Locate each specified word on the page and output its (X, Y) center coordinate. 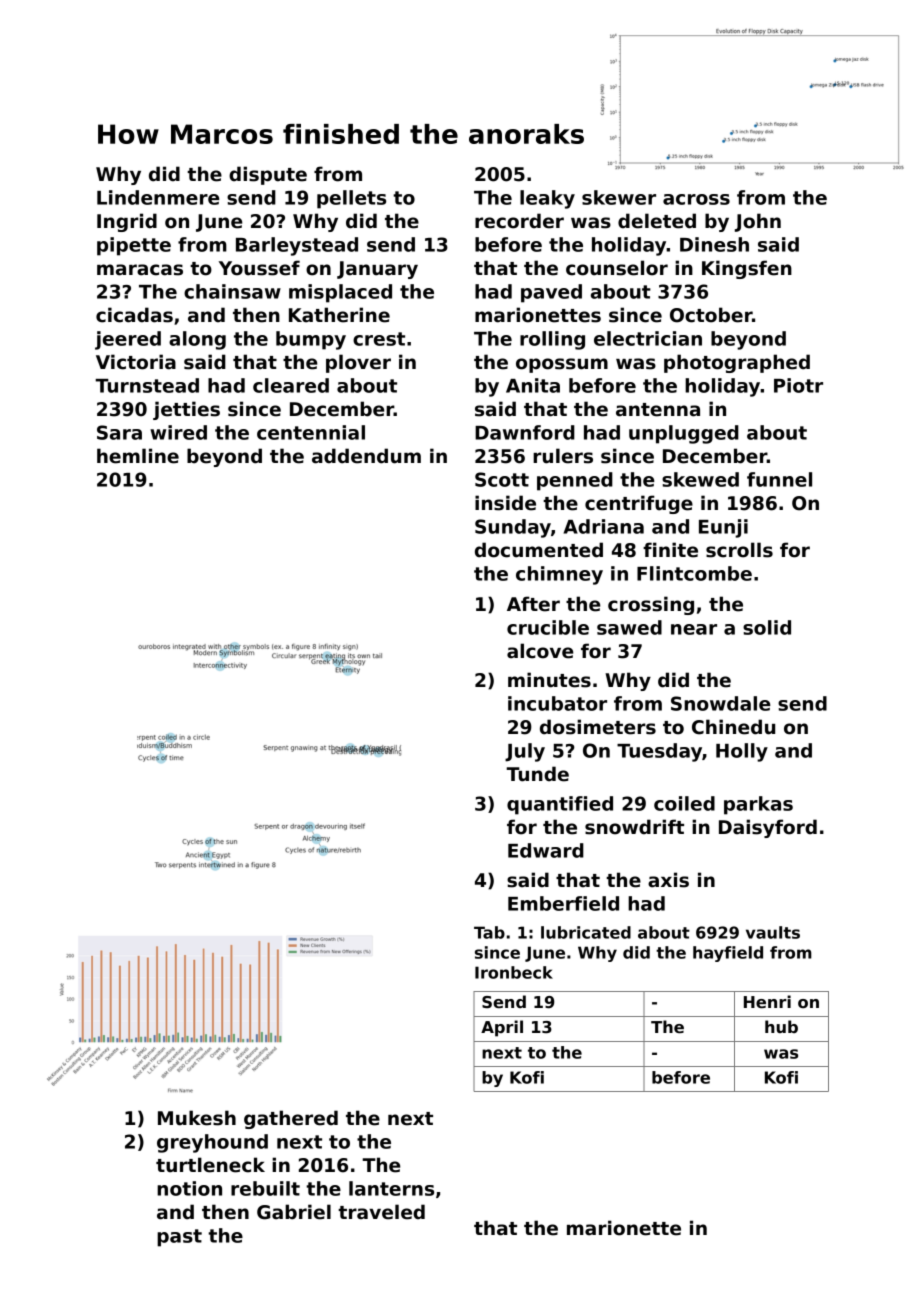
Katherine (339, 315)
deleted (657, 221)
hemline (138, 456)
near (694, 629)
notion (189, 1188)
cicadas (134, 315)
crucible (548, 627)
